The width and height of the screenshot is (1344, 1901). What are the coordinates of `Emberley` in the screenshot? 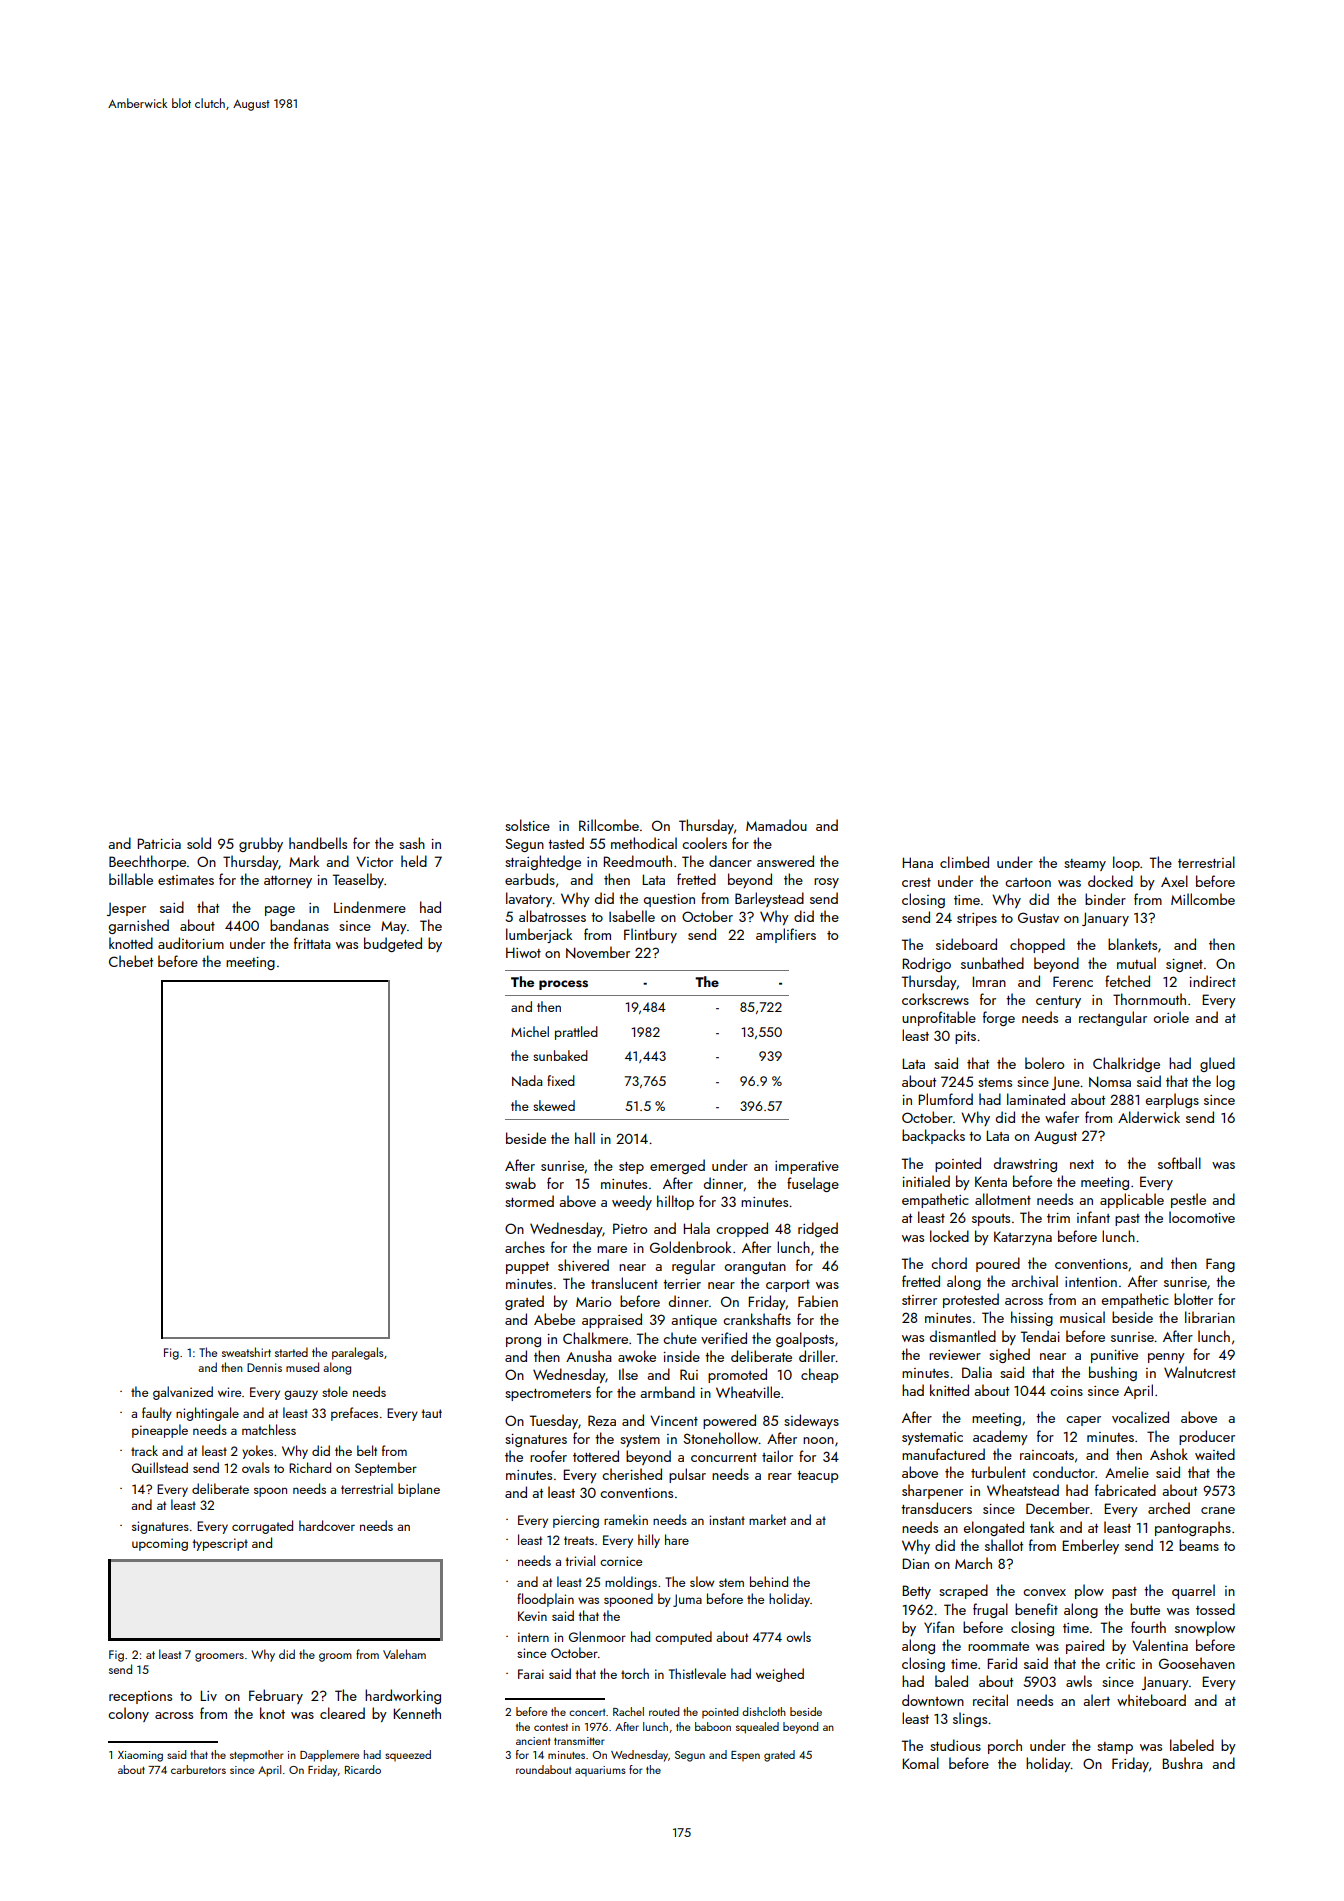 It's located at (1090, 1546).
